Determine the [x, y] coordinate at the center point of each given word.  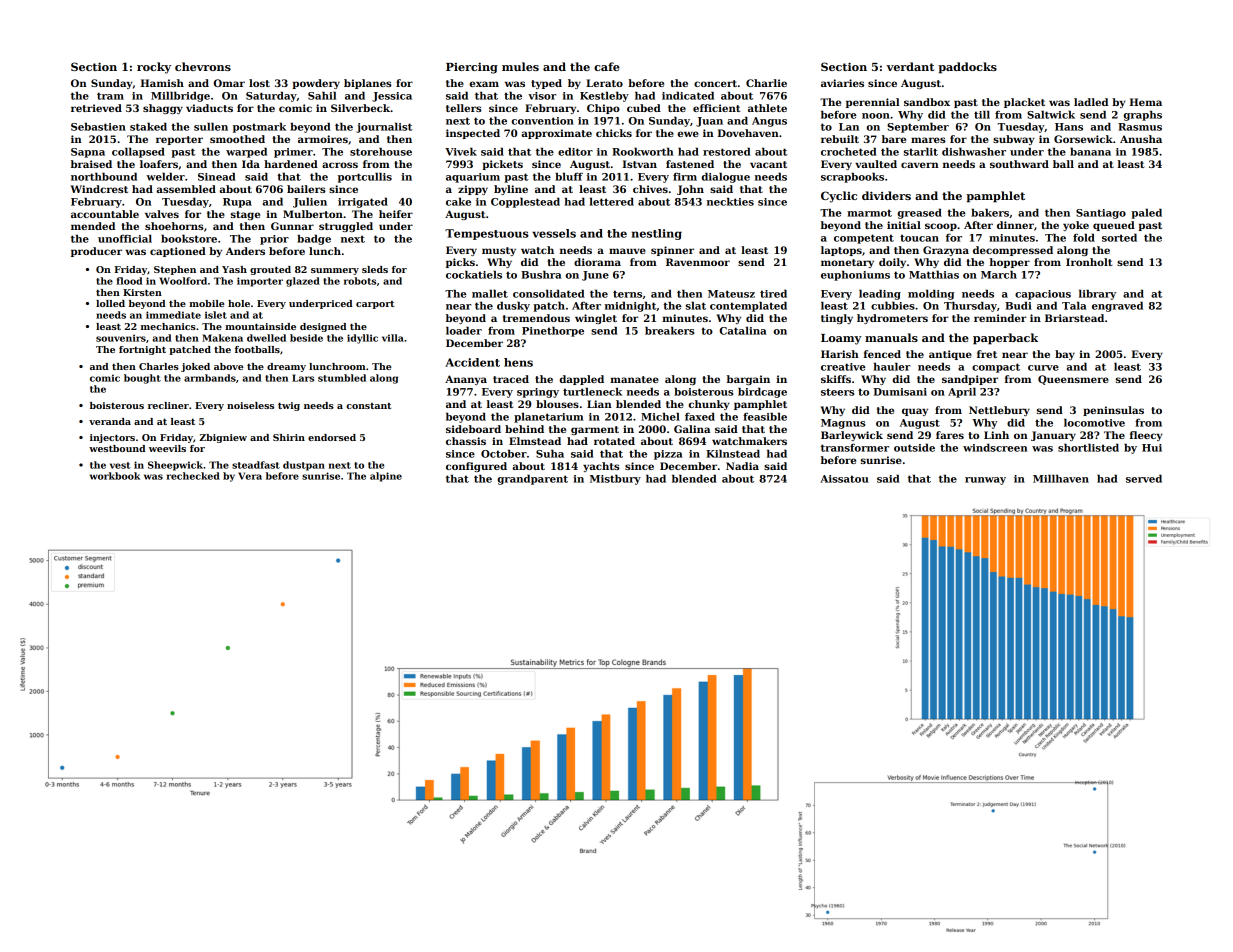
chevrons [203, 66]
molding [931, 294]
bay [1065, 355]
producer [96, 252]
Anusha [1141, 139]
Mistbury [615, 479]
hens [518, 362]
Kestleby [604, 96]
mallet [490, 293]
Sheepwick [175, 466]
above [229, 366]
